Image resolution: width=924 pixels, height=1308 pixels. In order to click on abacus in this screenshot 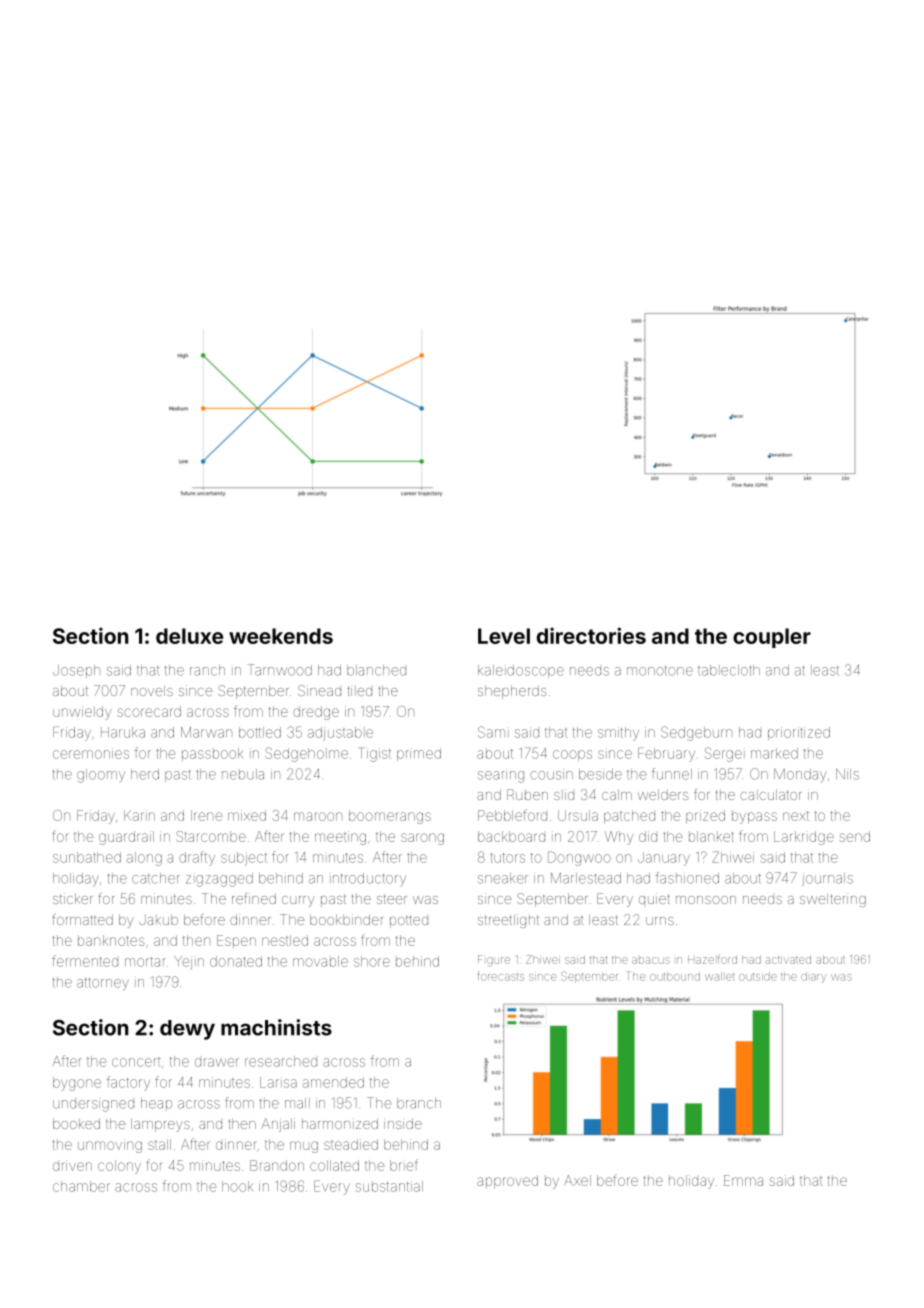, I will do `click(651, 960)`.
